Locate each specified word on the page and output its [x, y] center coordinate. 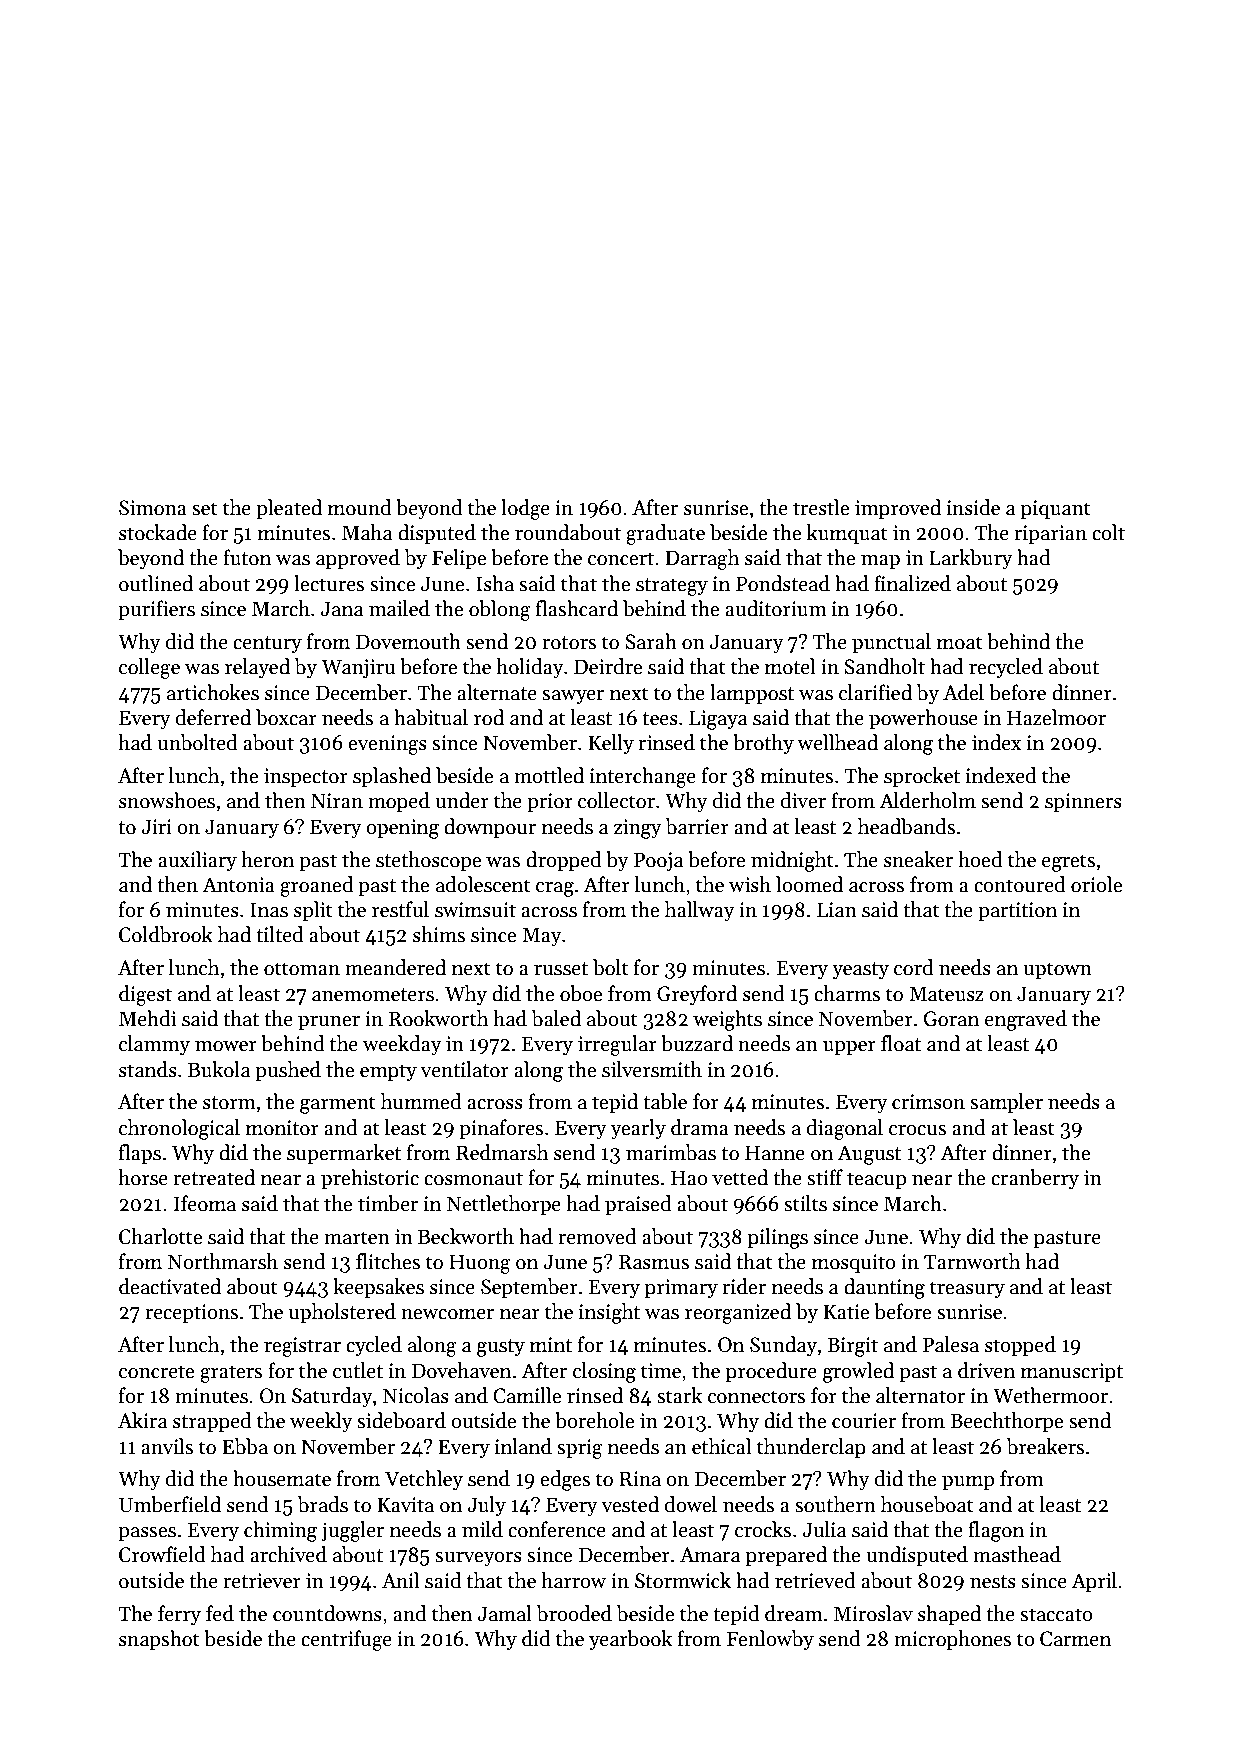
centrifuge [346, 1640]
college [149, 668]
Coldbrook [166, 934]
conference [557, 1529]
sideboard [401, 1420]
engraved [1026, 1020]
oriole [1096, 884]
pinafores [501, 1129]
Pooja [658, 862]
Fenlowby [770, 1640]
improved [898, 509]
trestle [821, 507]
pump [968, 1483]
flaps [140, 1154]
